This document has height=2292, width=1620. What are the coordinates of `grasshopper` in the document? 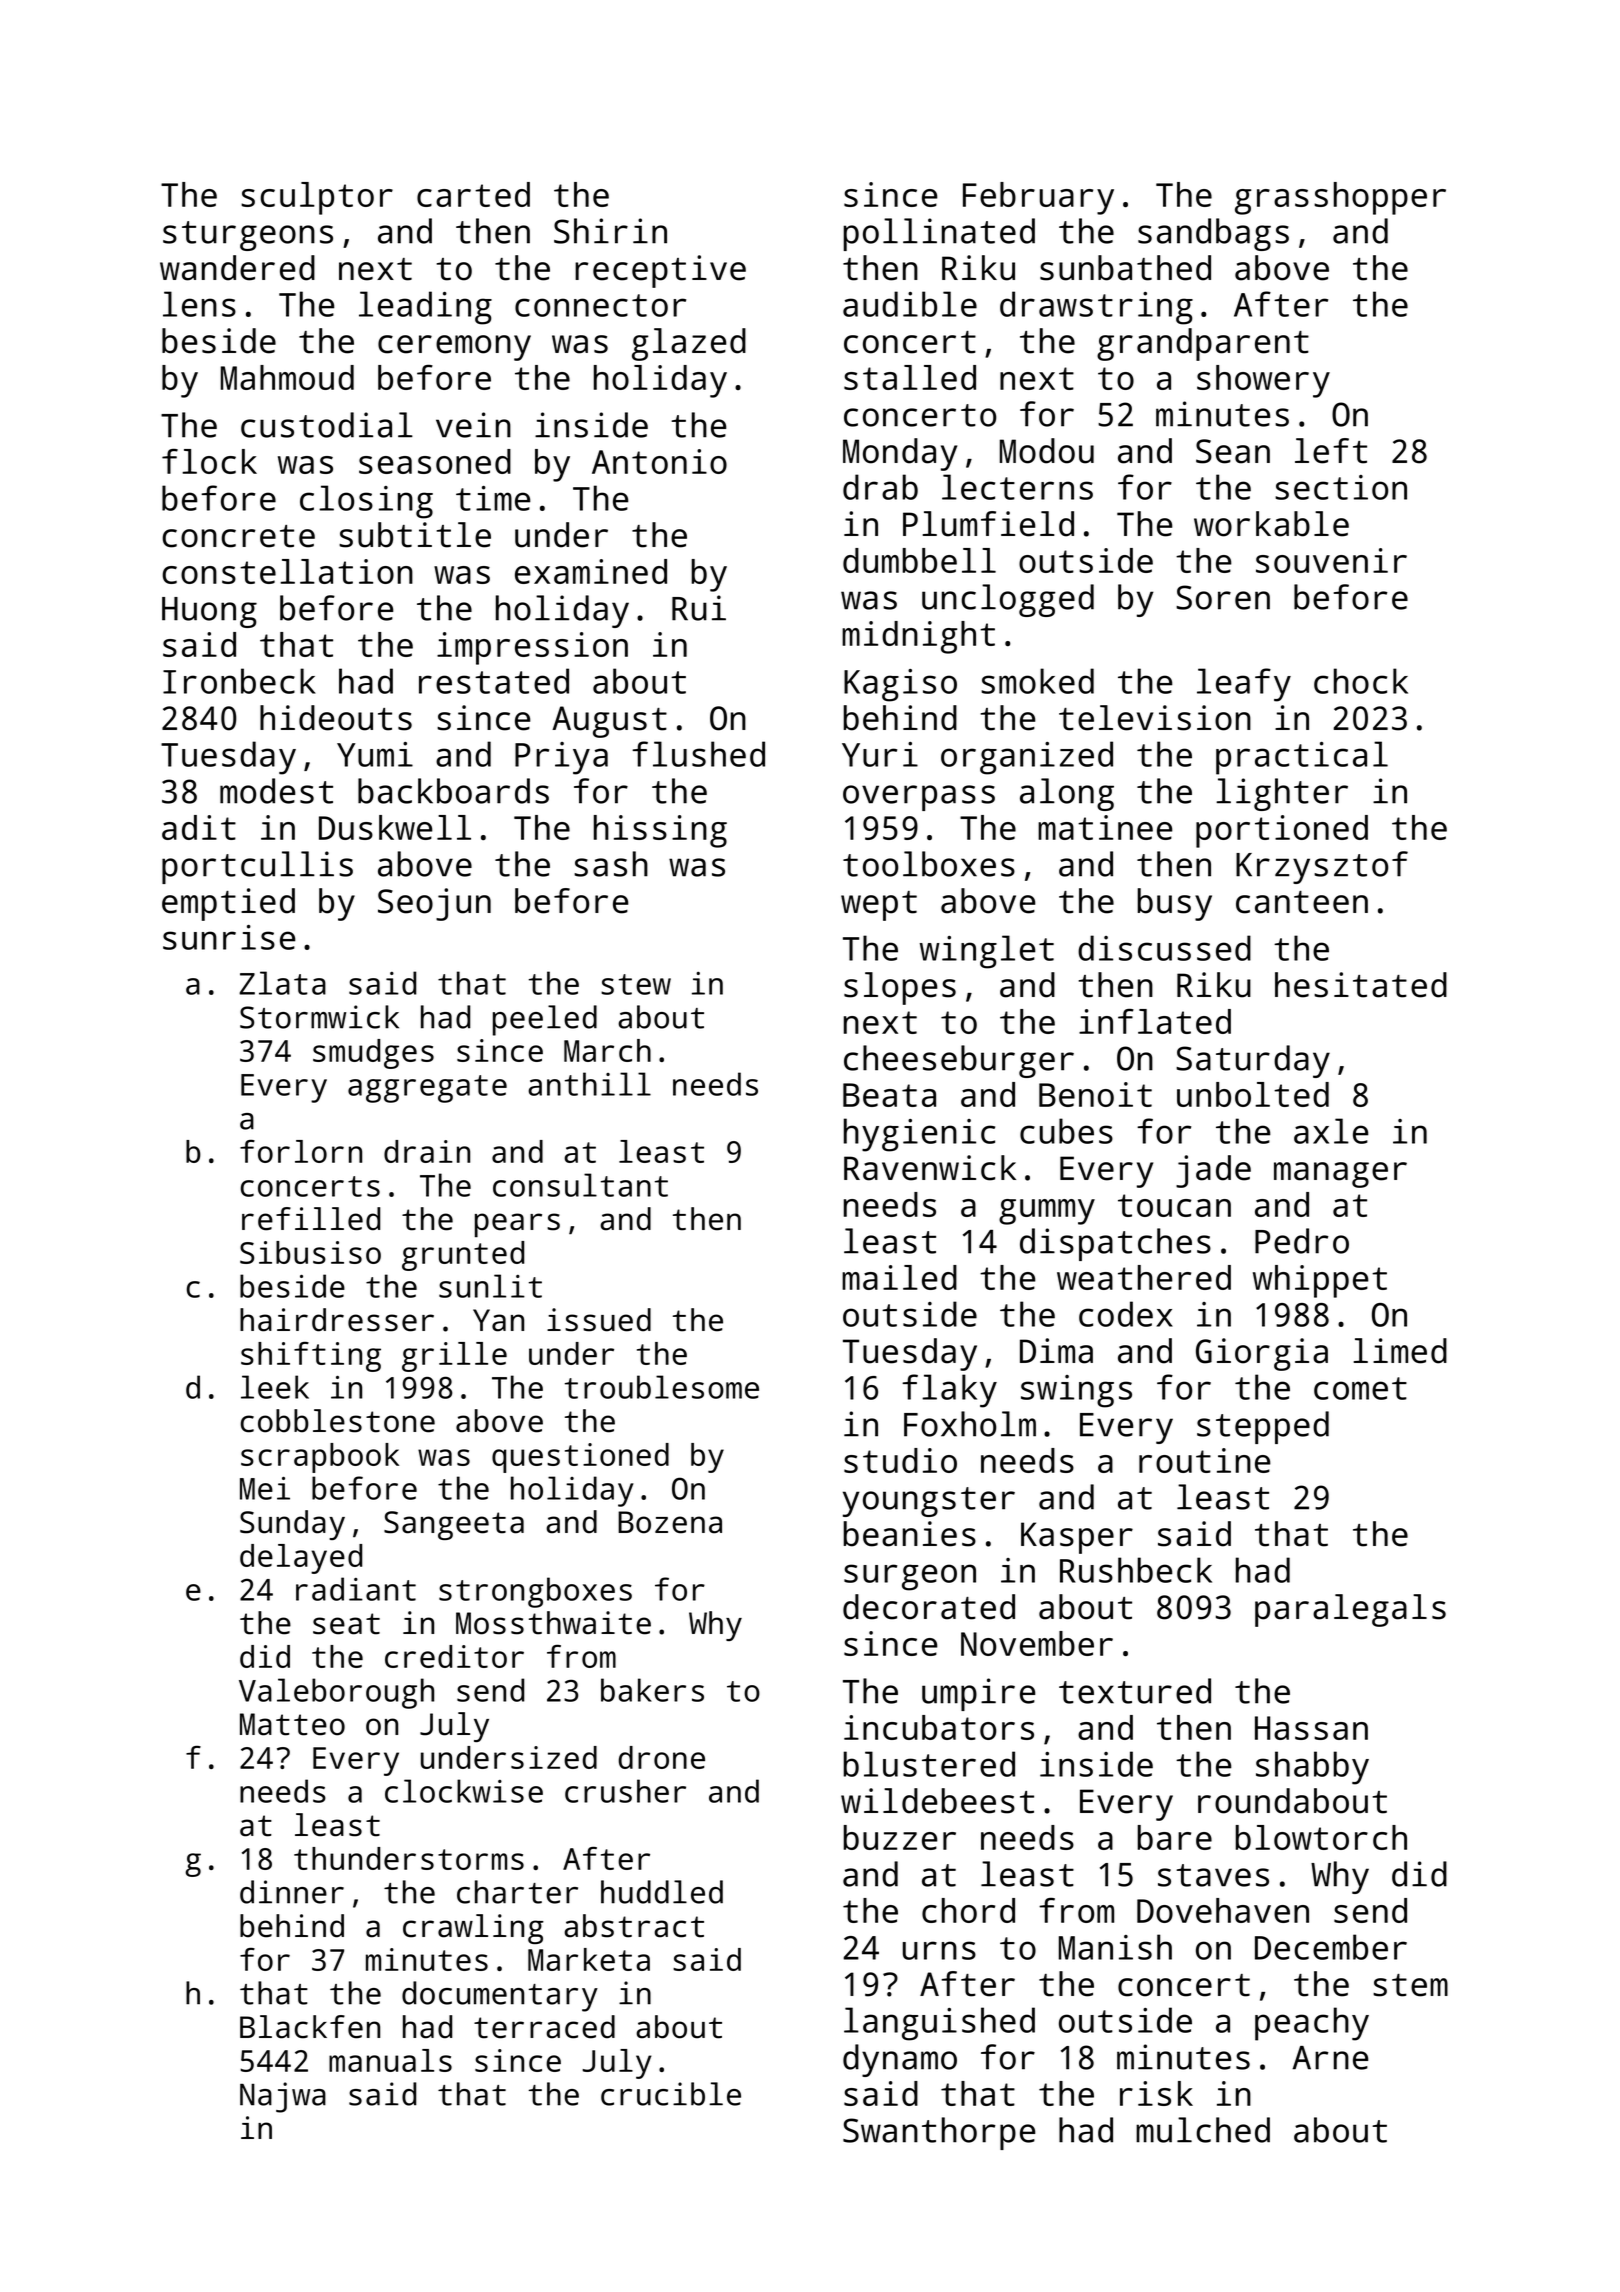 It's located at (1340, 198).
